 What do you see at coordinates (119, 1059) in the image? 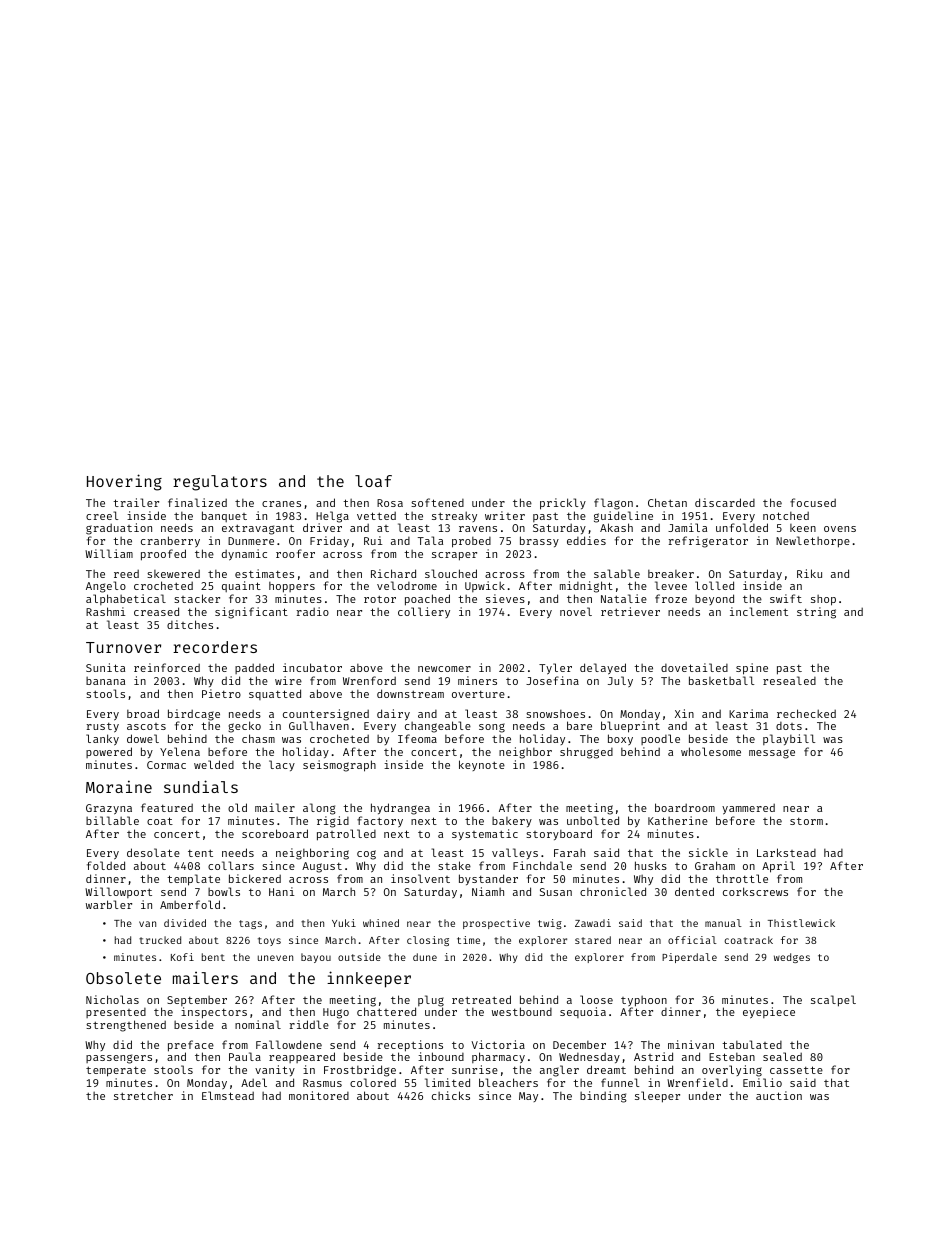
I see `passengers` at bounding box center [119, 1059].
